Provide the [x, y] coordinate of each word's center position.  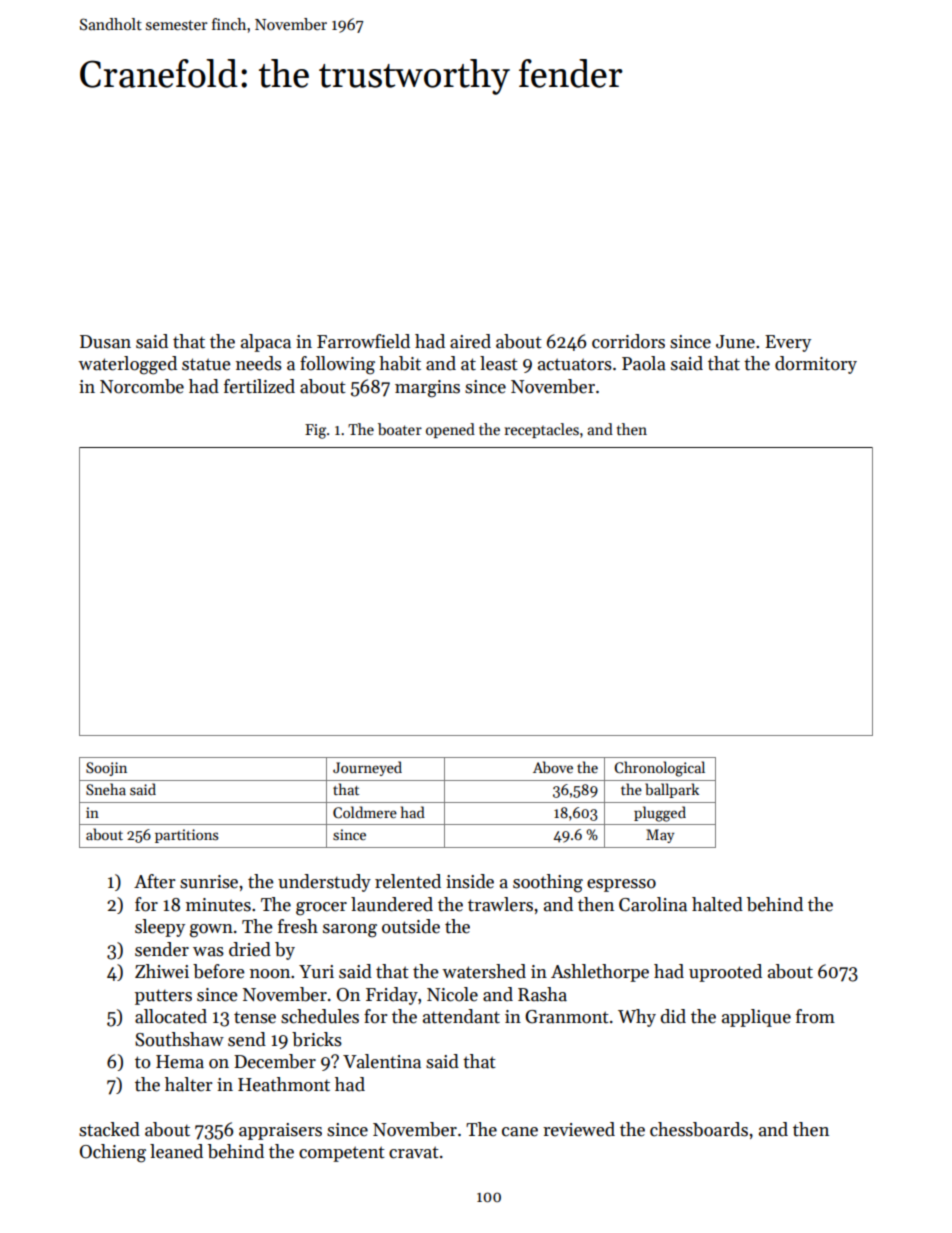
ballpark [672, 790]
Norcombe [142, 386]
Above [553, 767]
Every [788, 343]
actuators [575, 364]
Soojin [106, 769]
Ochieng [113, 1153]
